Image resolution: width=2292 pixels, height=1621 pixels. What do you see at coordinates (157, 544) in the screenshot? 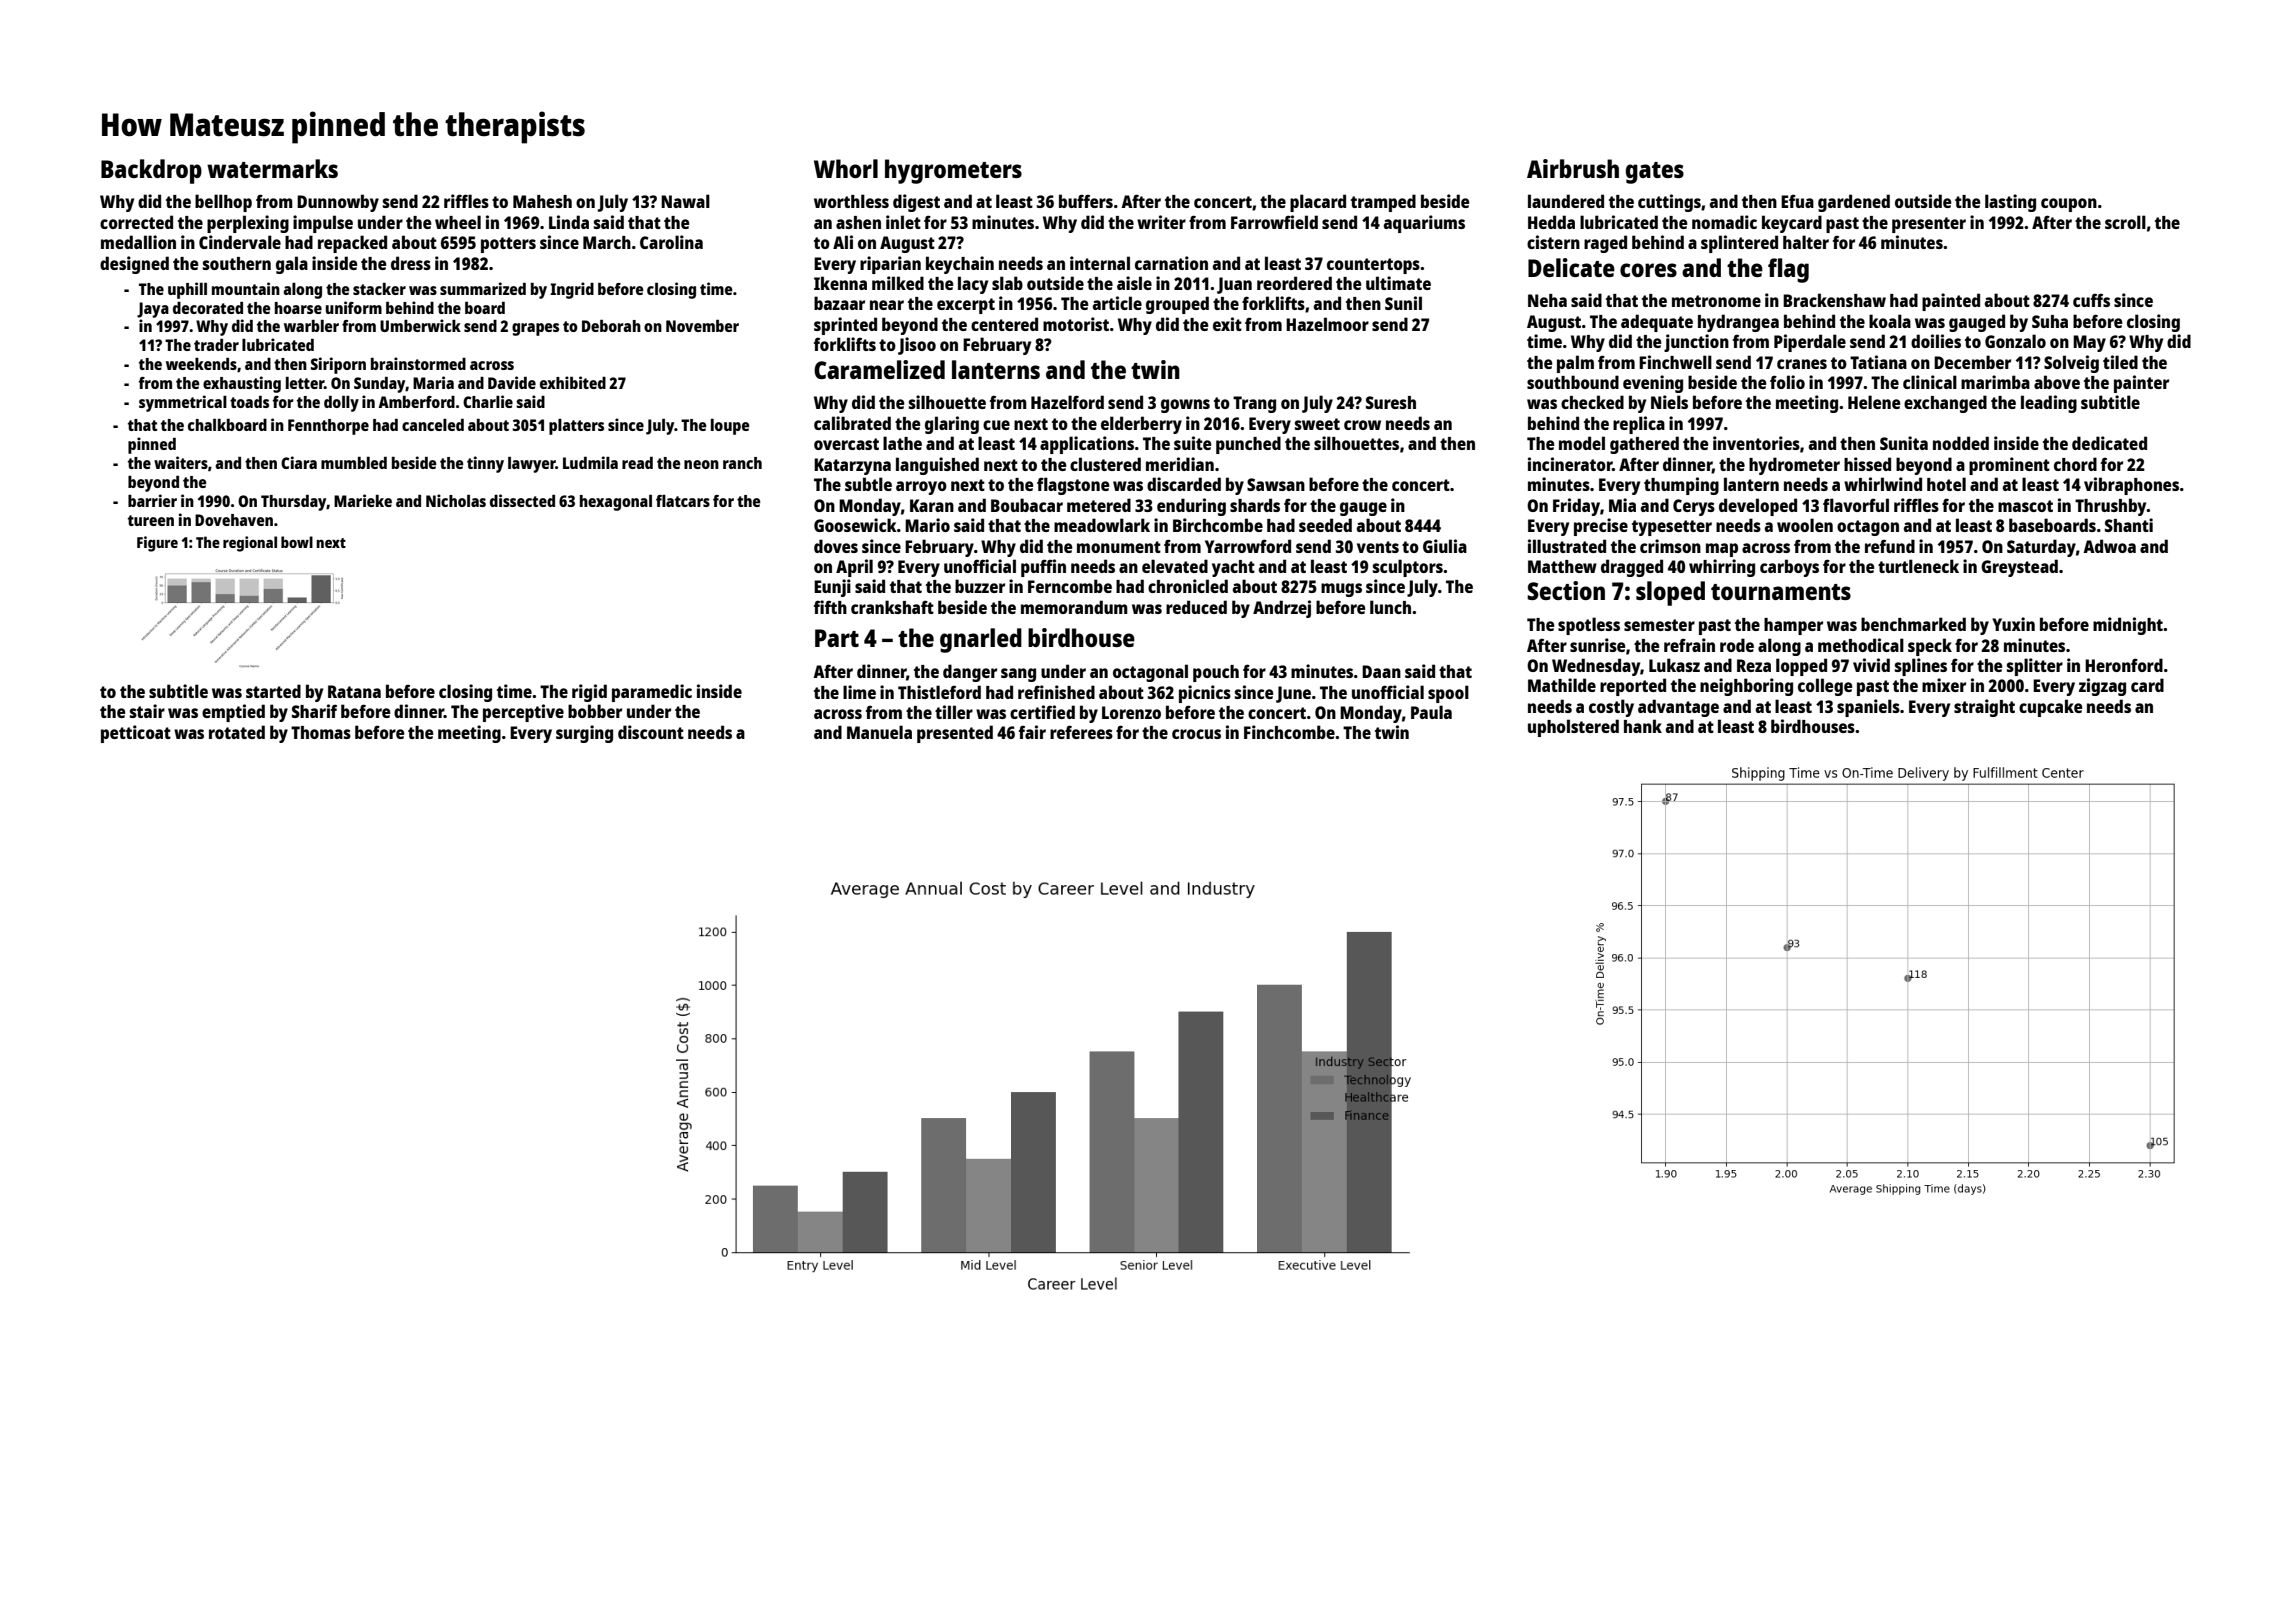
I see `Figure` at bounding box center [157, 544].
